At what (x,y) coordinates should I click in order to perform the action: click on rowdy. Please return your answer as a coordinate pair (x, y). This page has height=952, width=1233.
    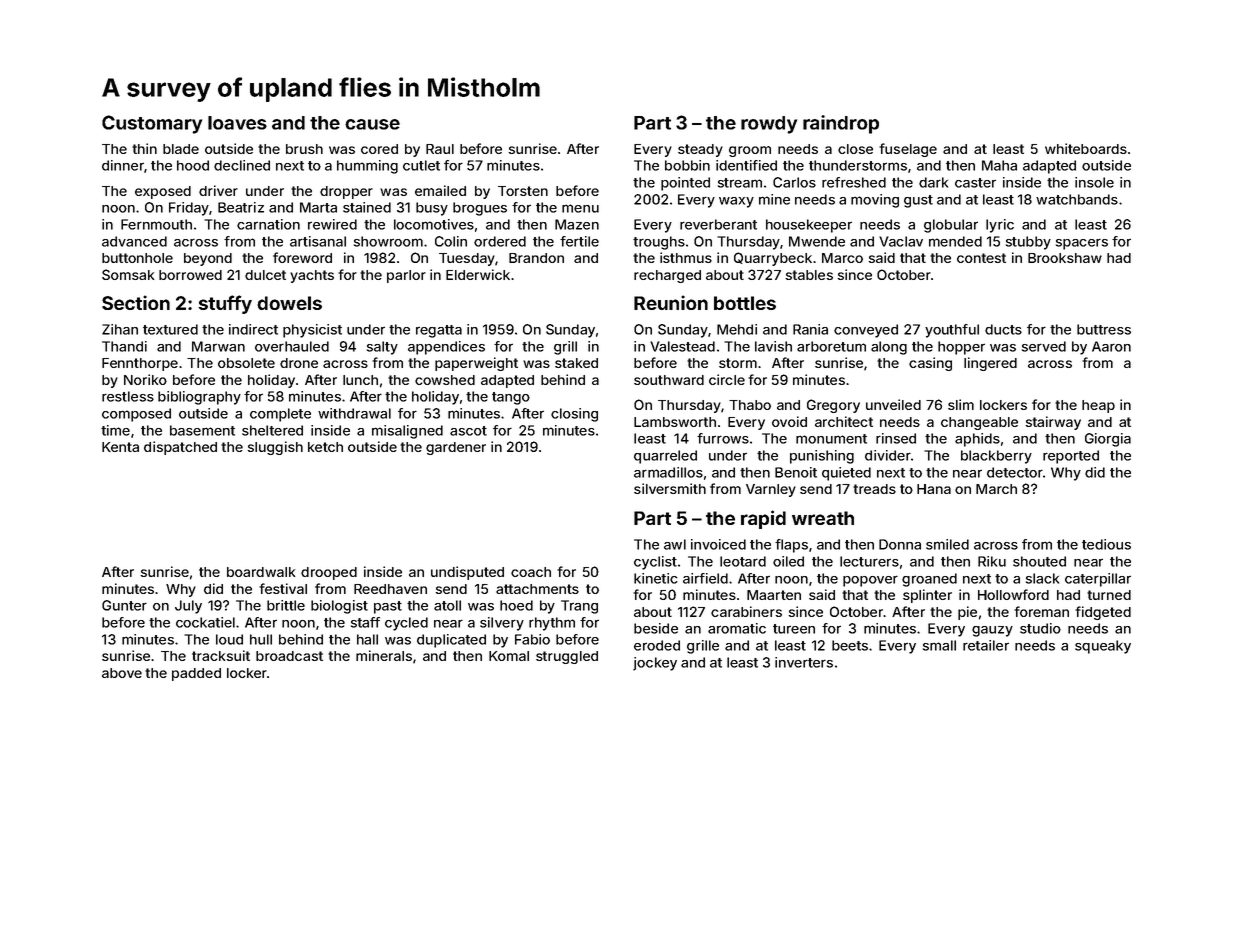
    Looking at the image, I should click on (769, 125).
